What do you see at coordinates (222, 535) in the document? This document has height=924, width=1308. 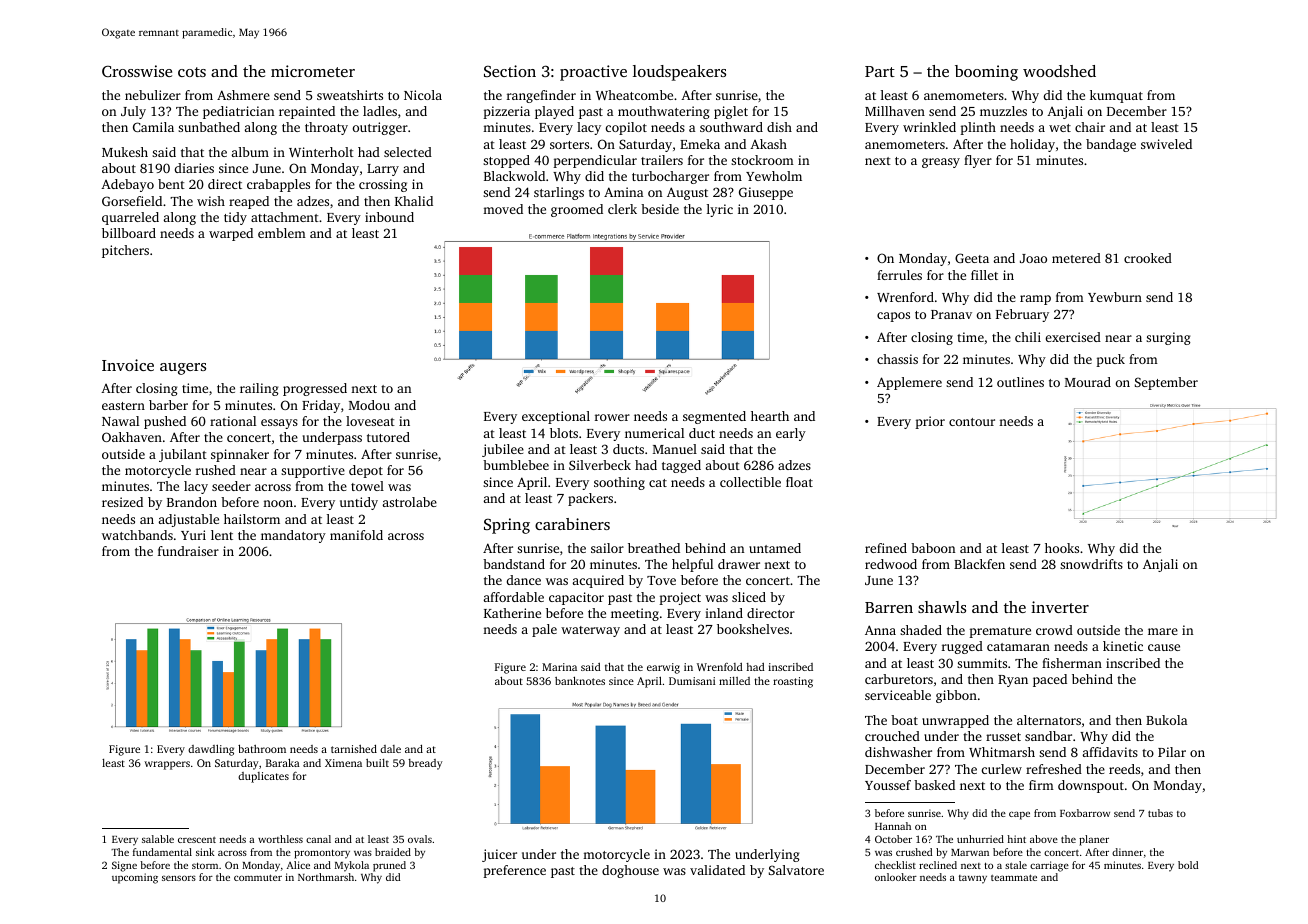 I see `lent` at bounding box center [222, 535].
